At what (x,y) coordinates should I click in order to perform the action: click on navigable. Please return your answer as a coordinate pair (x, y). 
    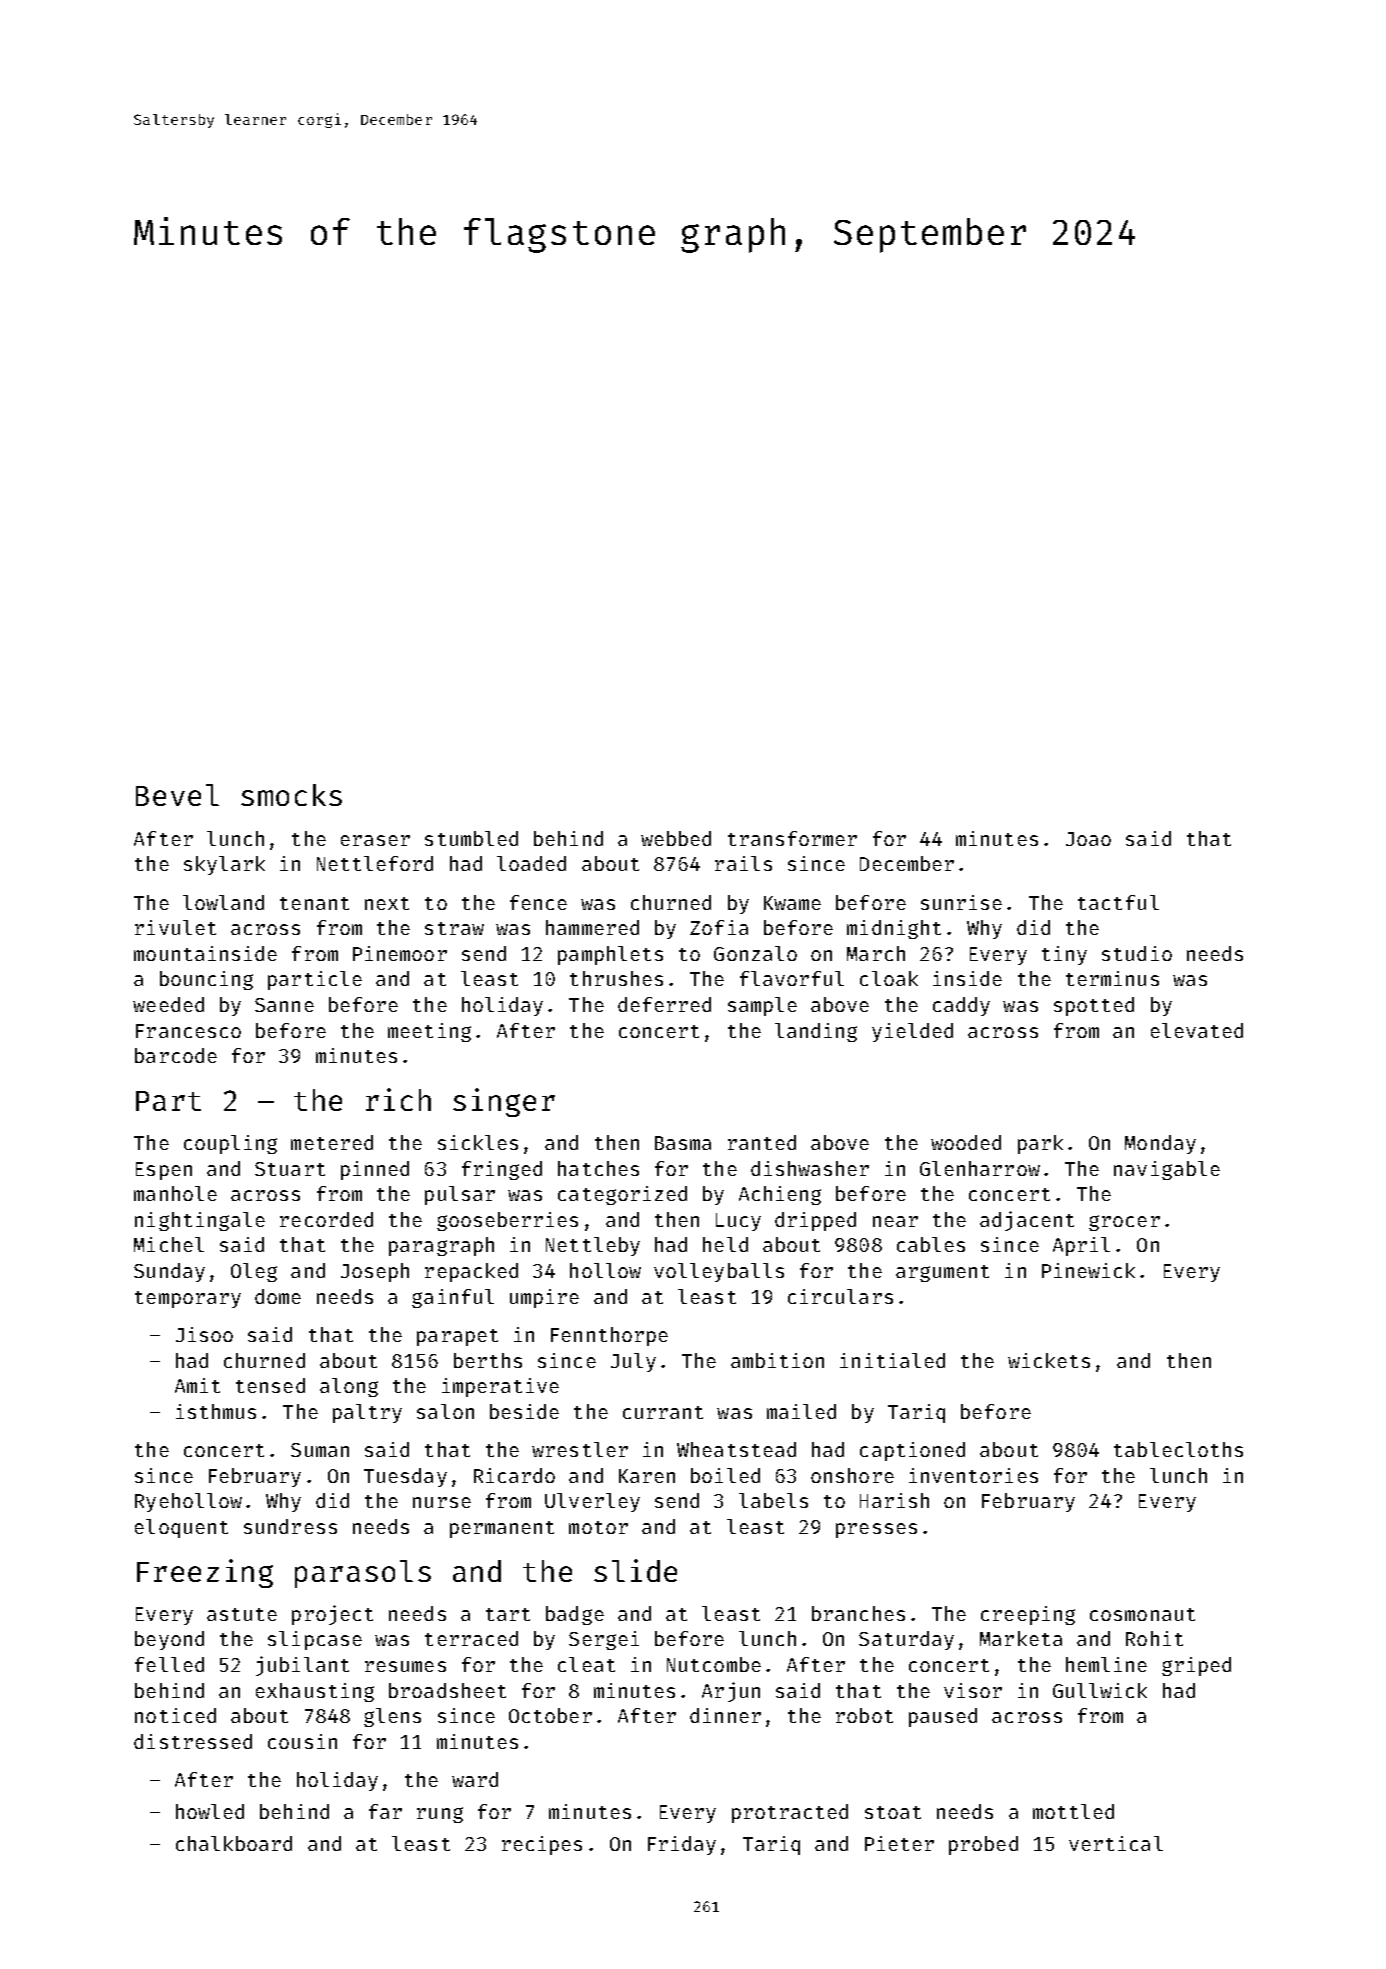
    Looking at the image, I should click on (1167, 1170).
